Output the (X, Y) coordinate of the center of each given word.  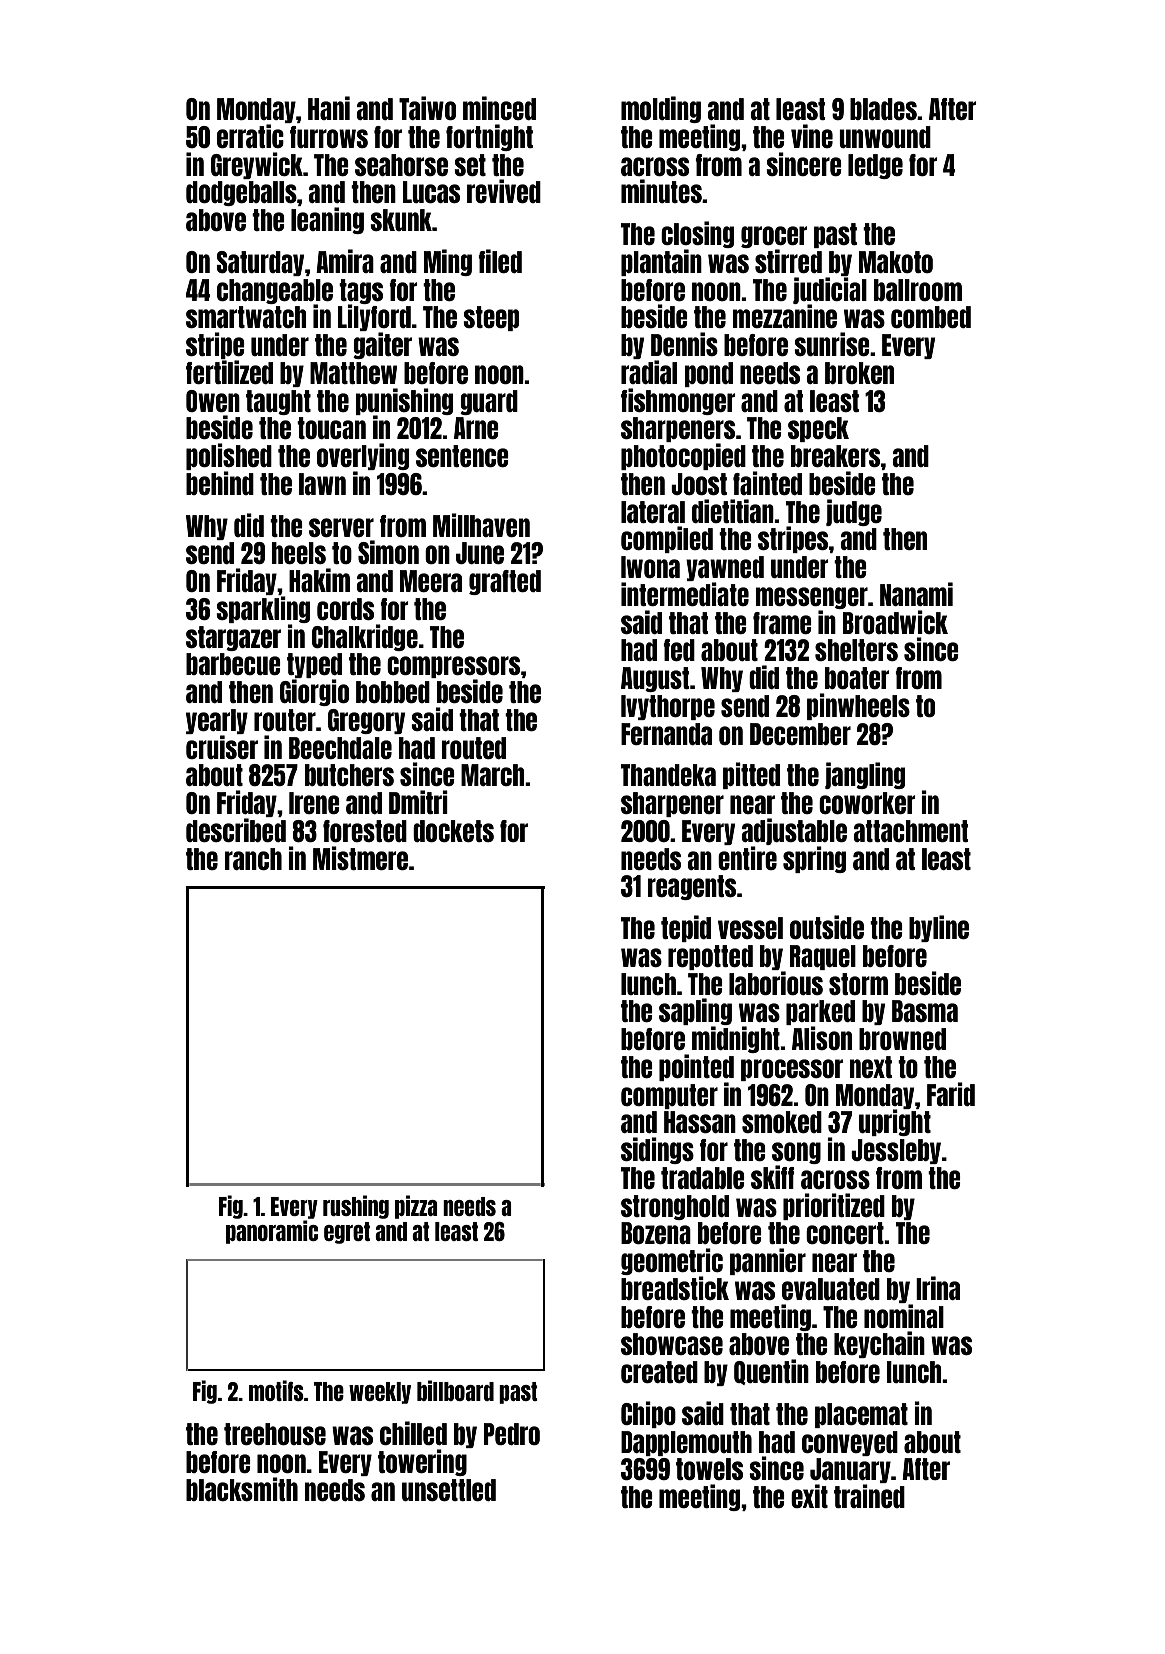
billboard (455, 1390)
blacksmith (242, 1489)
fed (679, 650)
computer (669, 1096)
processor (792, 1070)
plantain (661, 262)
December (800, 734)
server (341, 527)
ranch (253, 859)
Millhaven (481, 525)
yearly (217, 721)
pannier (768, 1261)
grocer (774, 237)
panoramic (272, 1232)
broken (859, 373)
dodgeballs (241, 193)
